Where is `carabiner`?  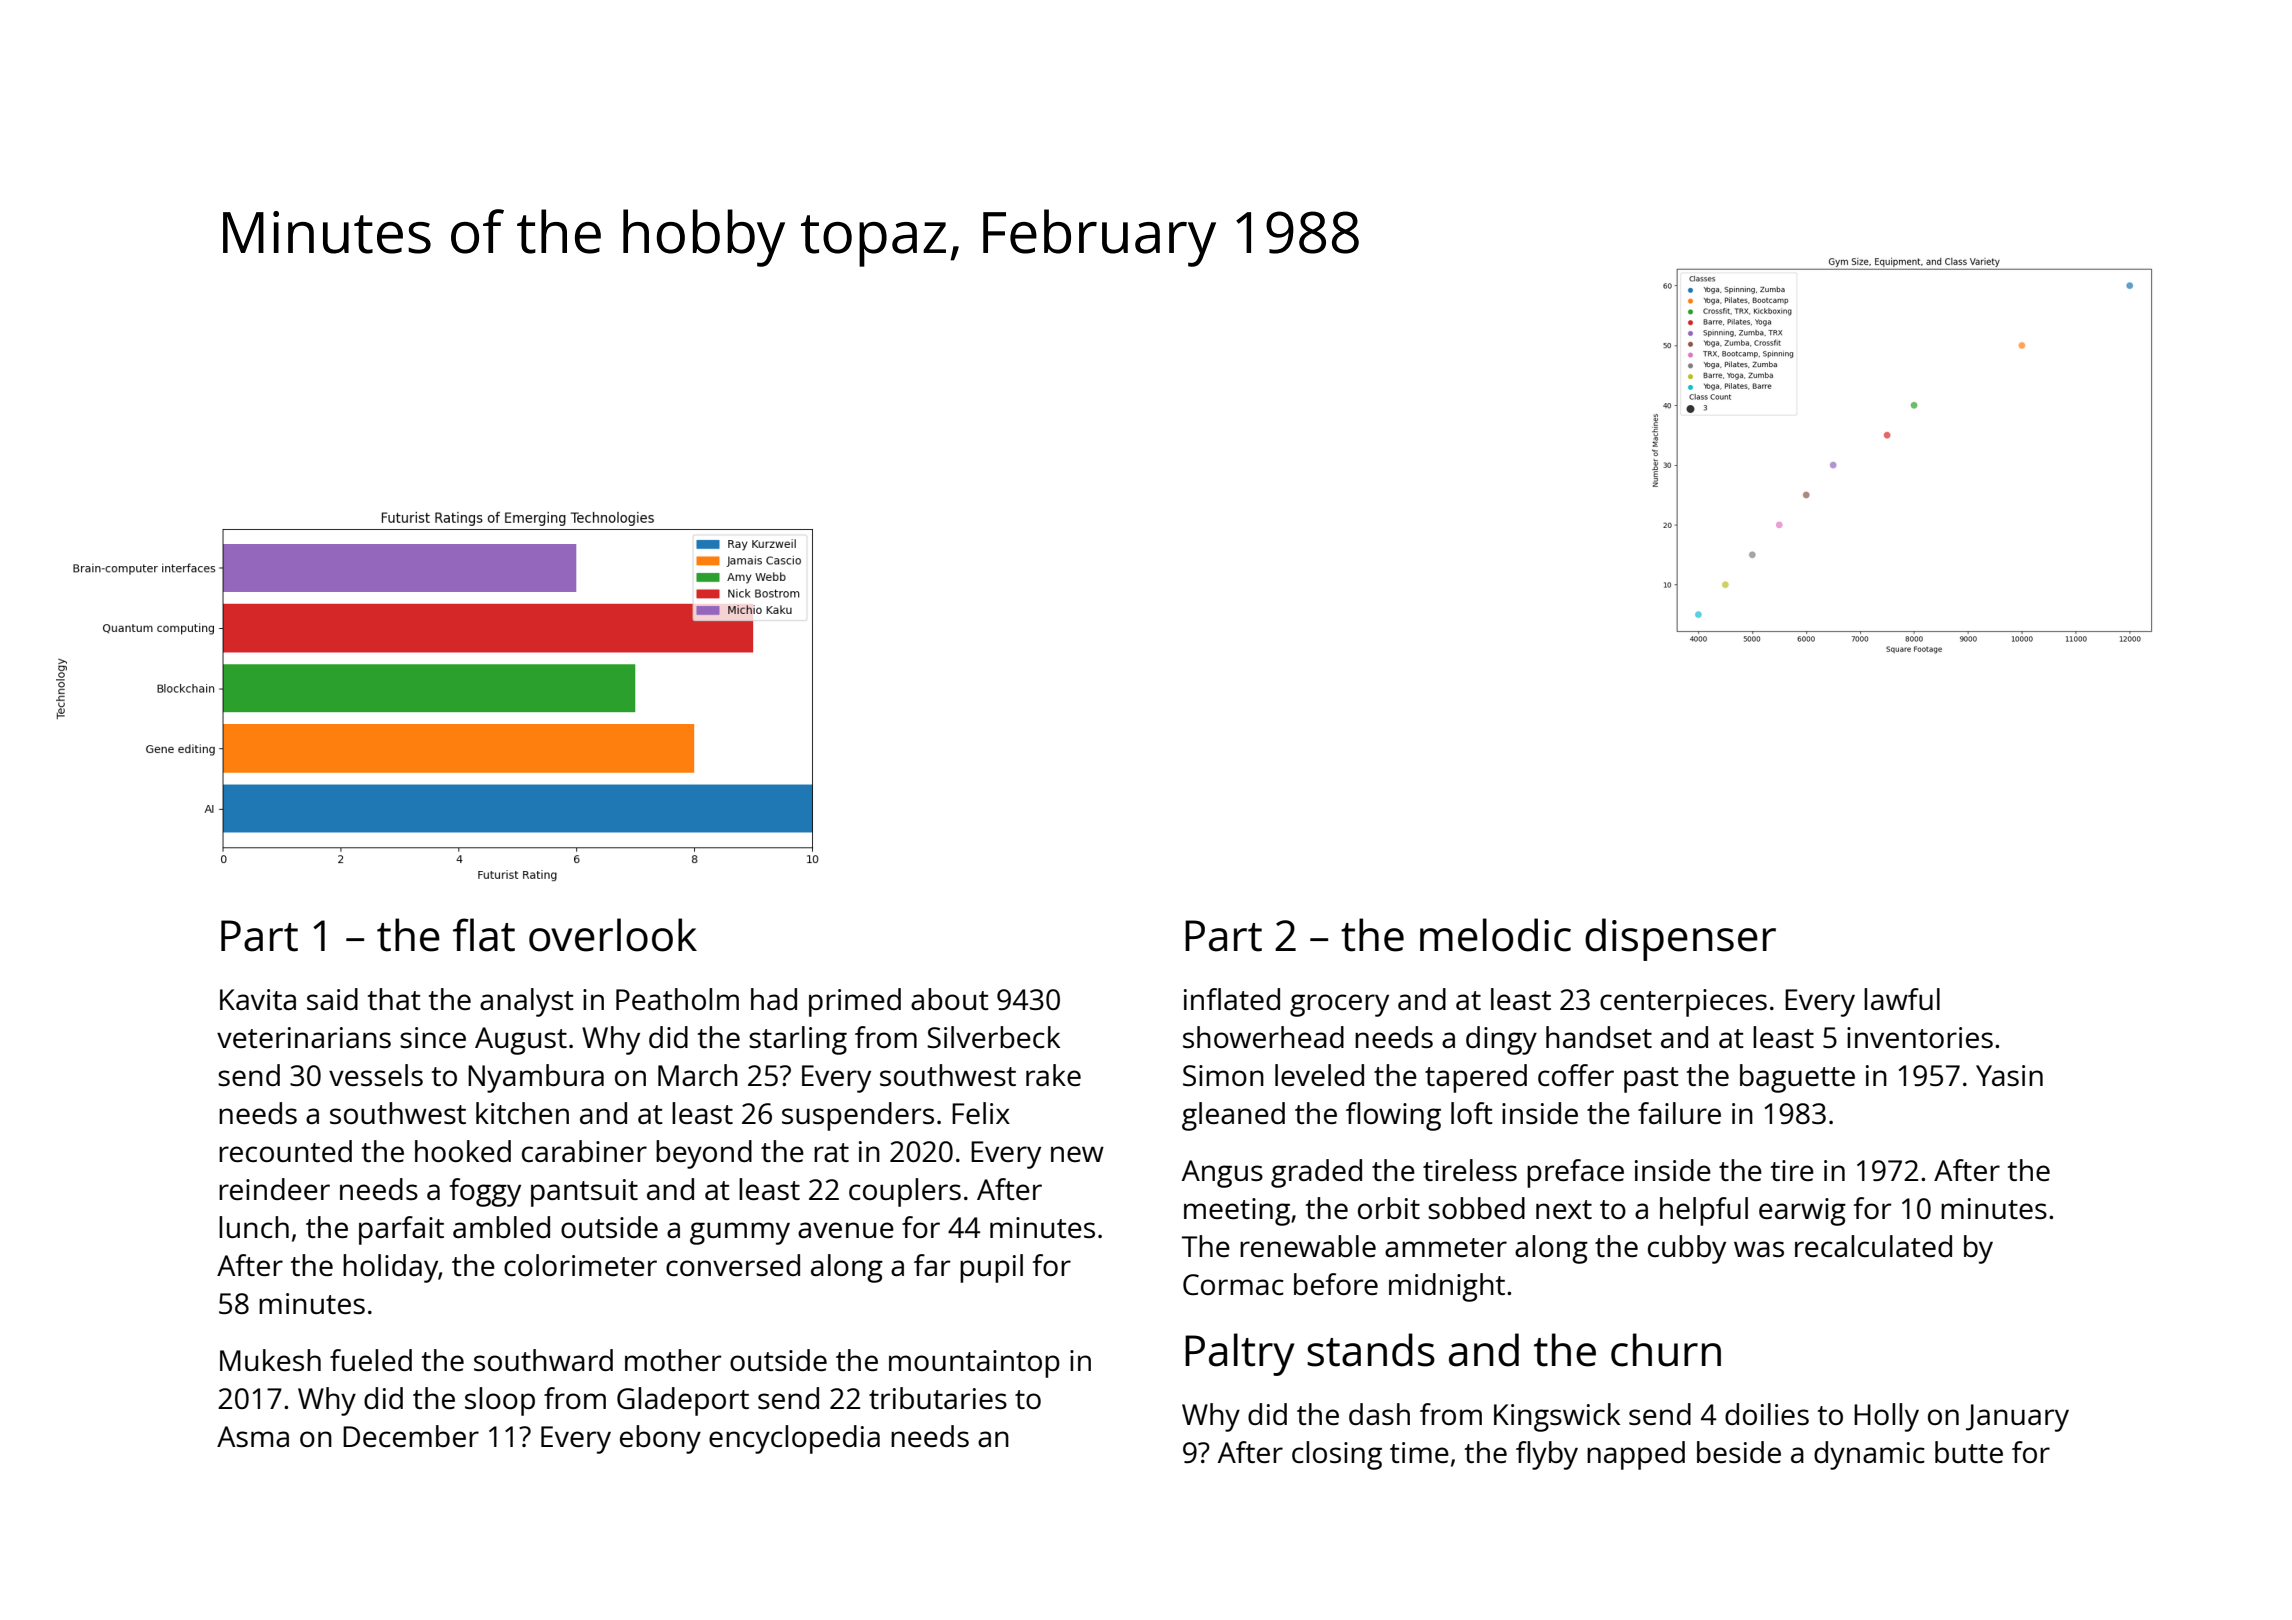
carabiner is located at coordinates (584, 1151).
